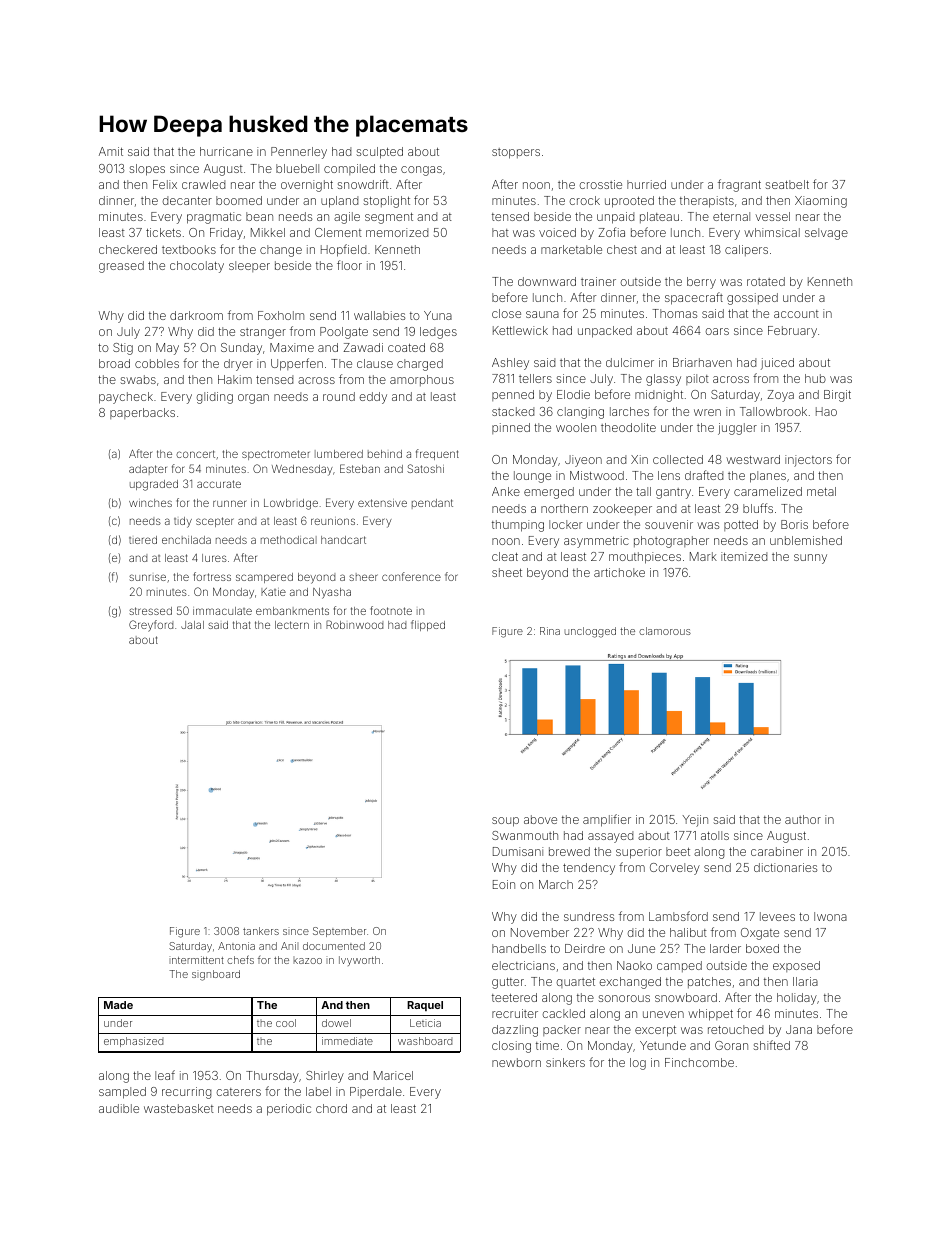 Image resolution: width=952 pixels, height=1233 pixels. What do you see at coordinates (428, 625) in the screenshot?
I see `flipped` at bounding box center [428, 625].
